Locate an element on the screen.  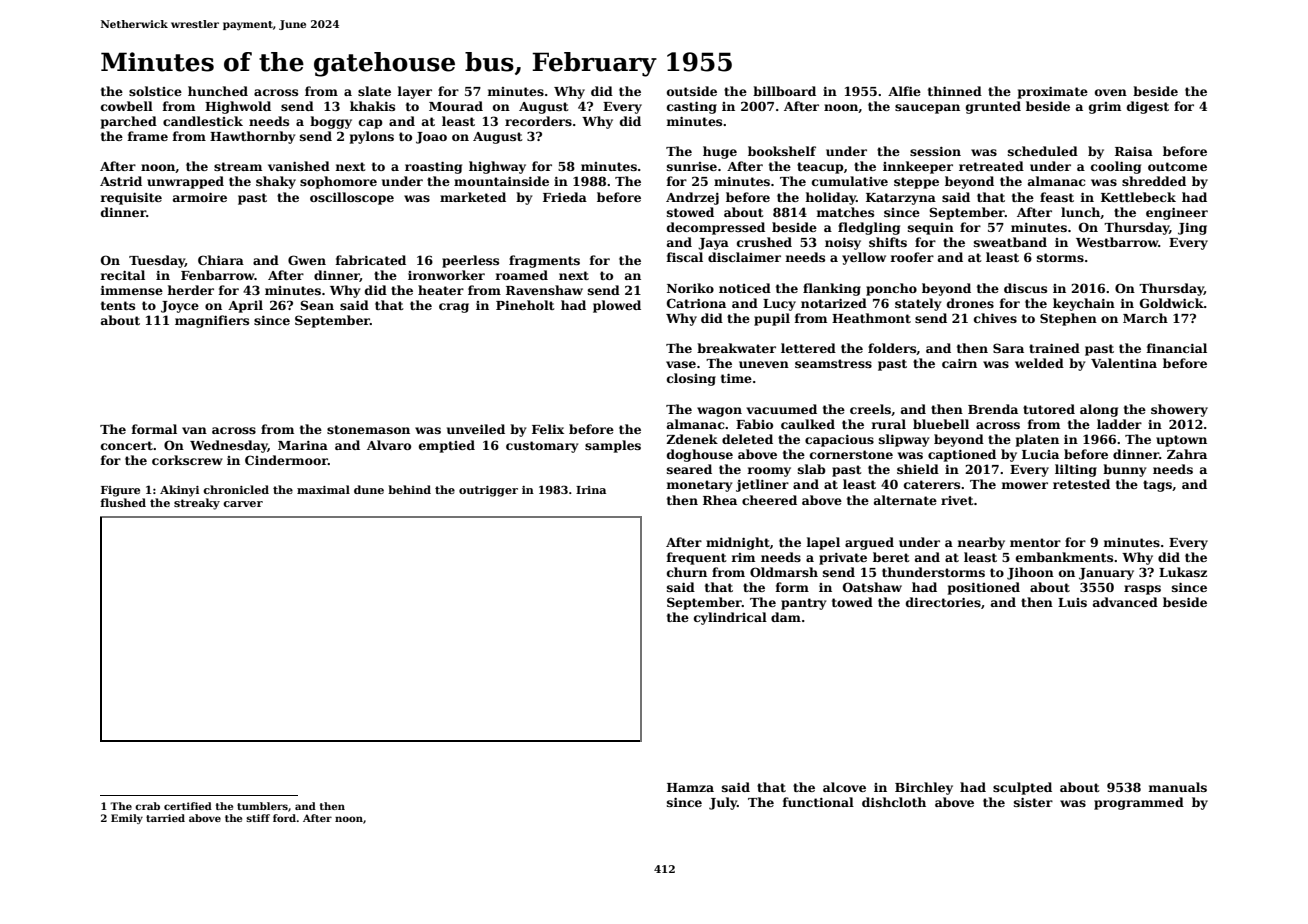
streaky is located at coordinates (197, 504).
